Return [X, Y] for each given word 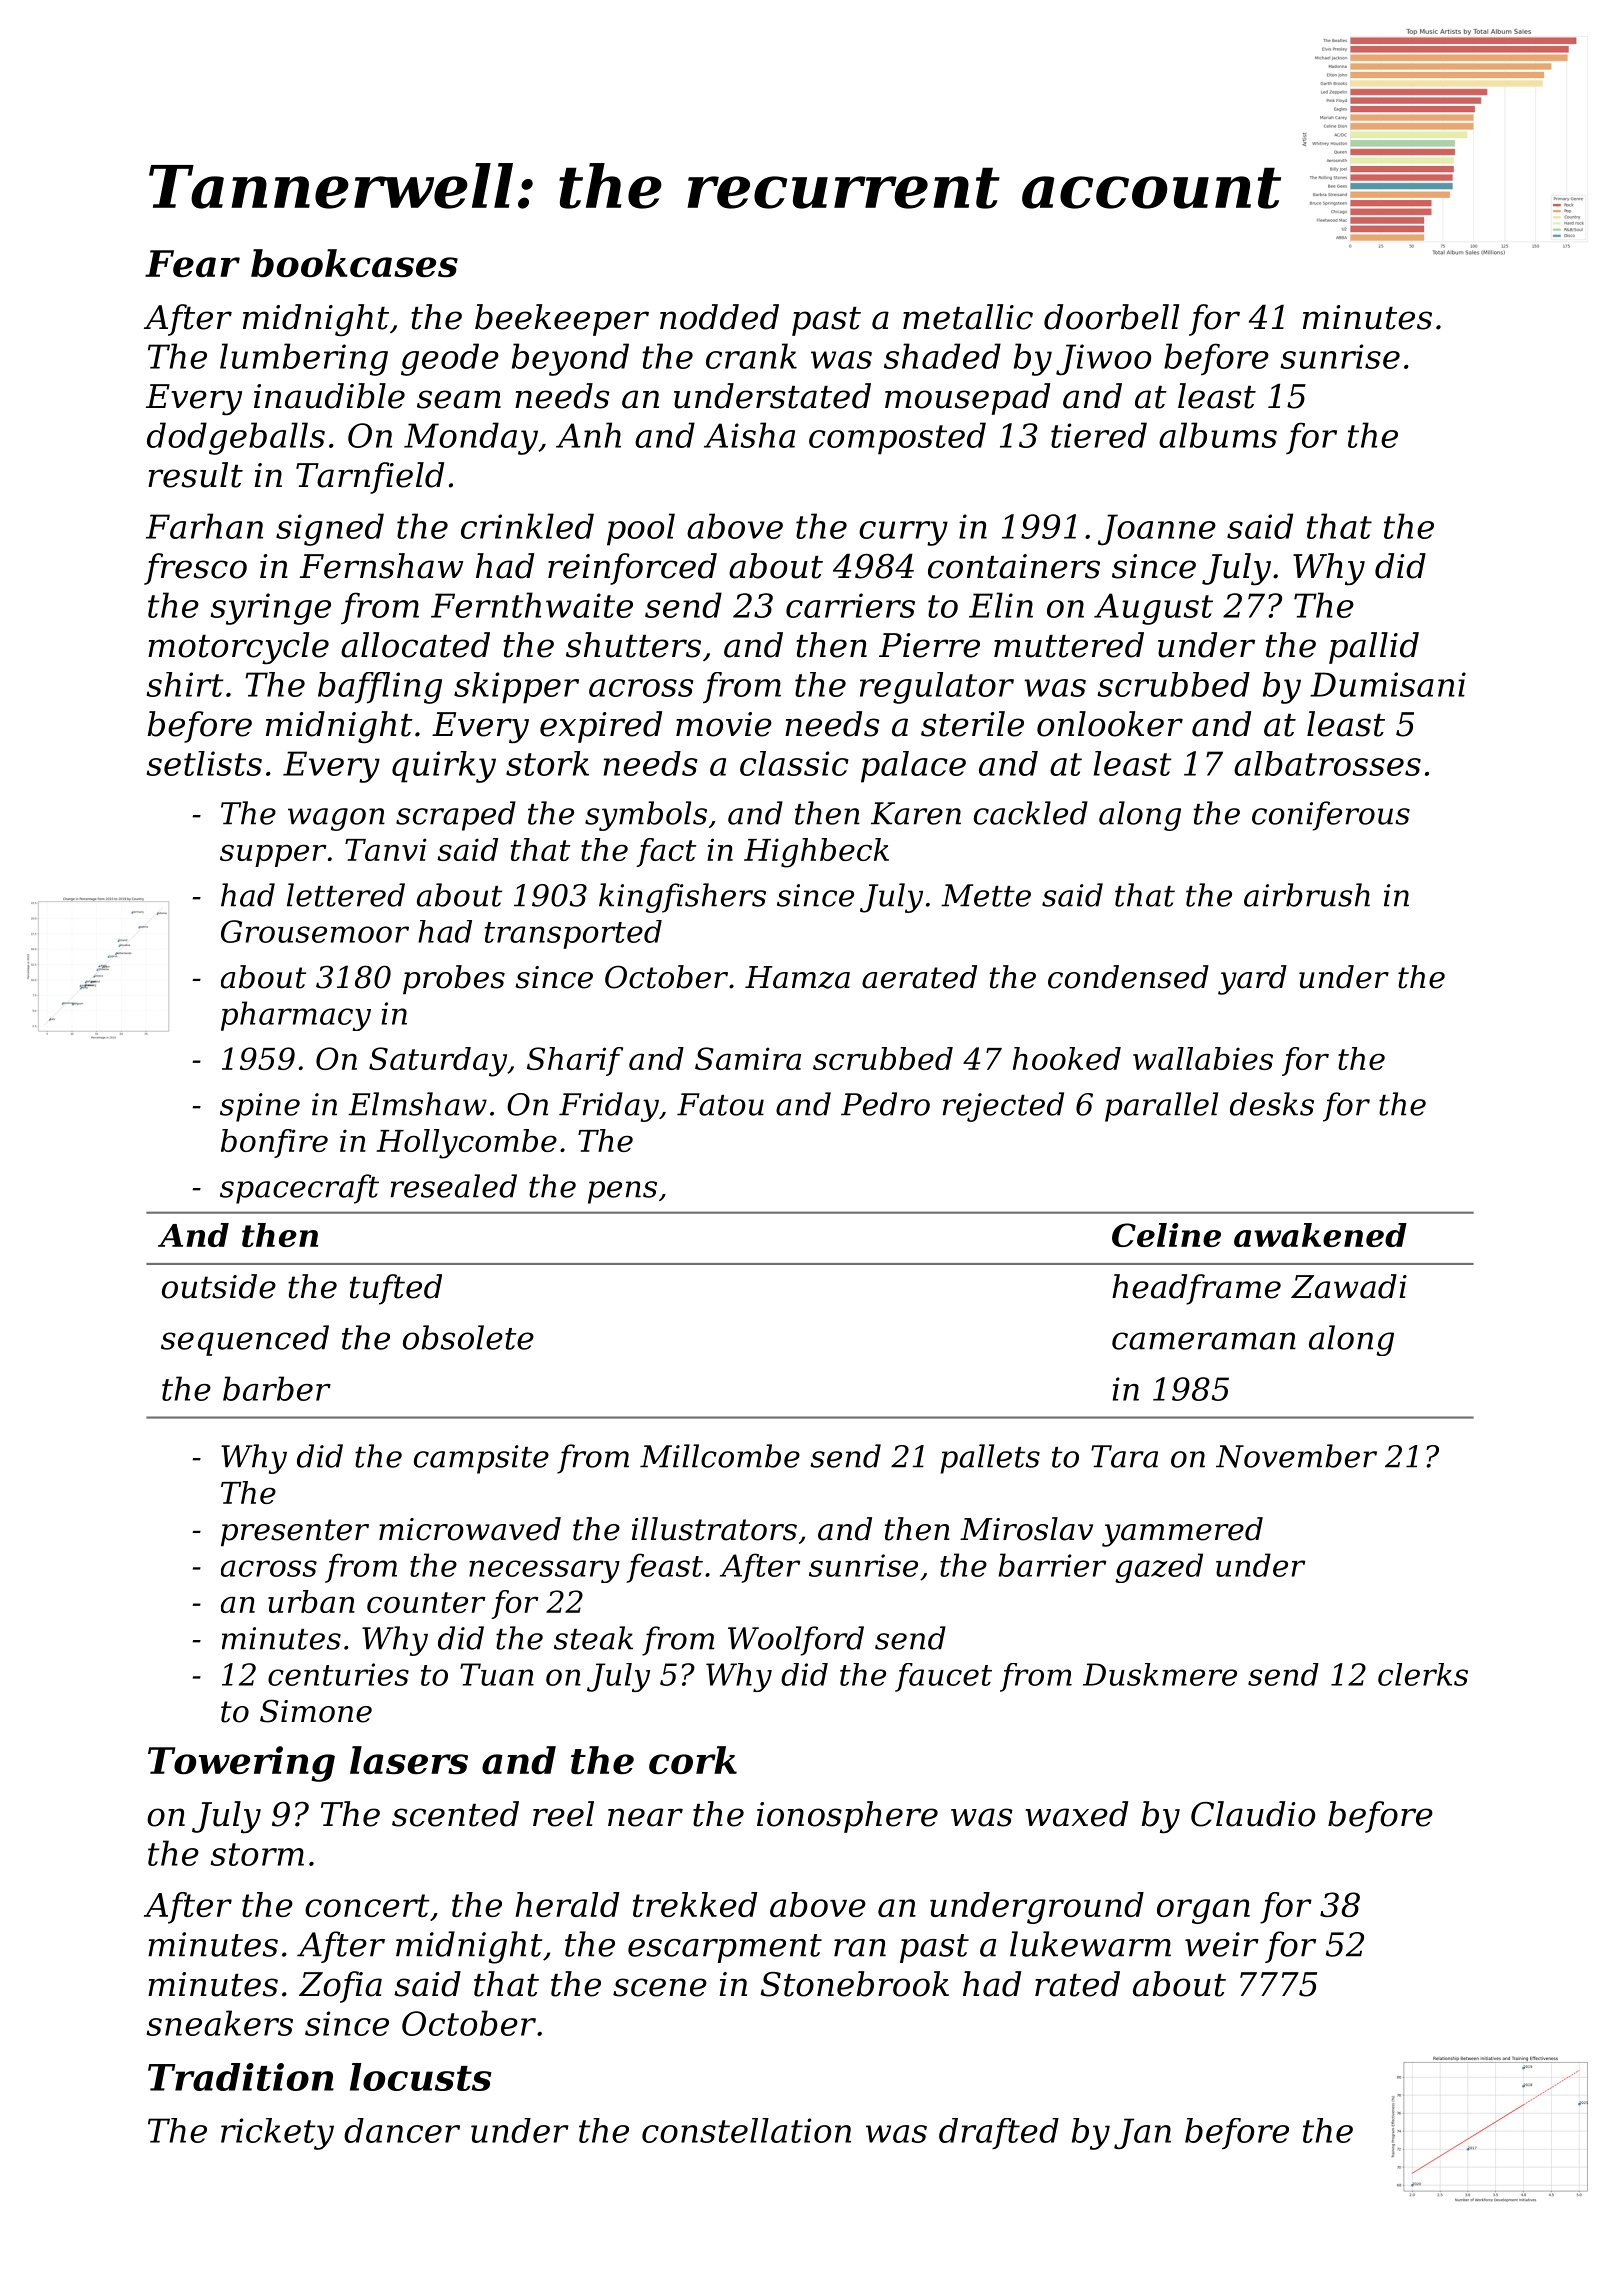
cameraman [1204, 1341]
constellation [746, 2130]
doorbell [1111, 317]
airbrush [1307, 895]
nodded [719, 317]
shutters [633, 645]
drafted [999, 2133]
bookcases [354, 263]
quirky [444, 767]
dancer [402, 2130]
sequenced [245, 1340]
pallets [990, 1459]
